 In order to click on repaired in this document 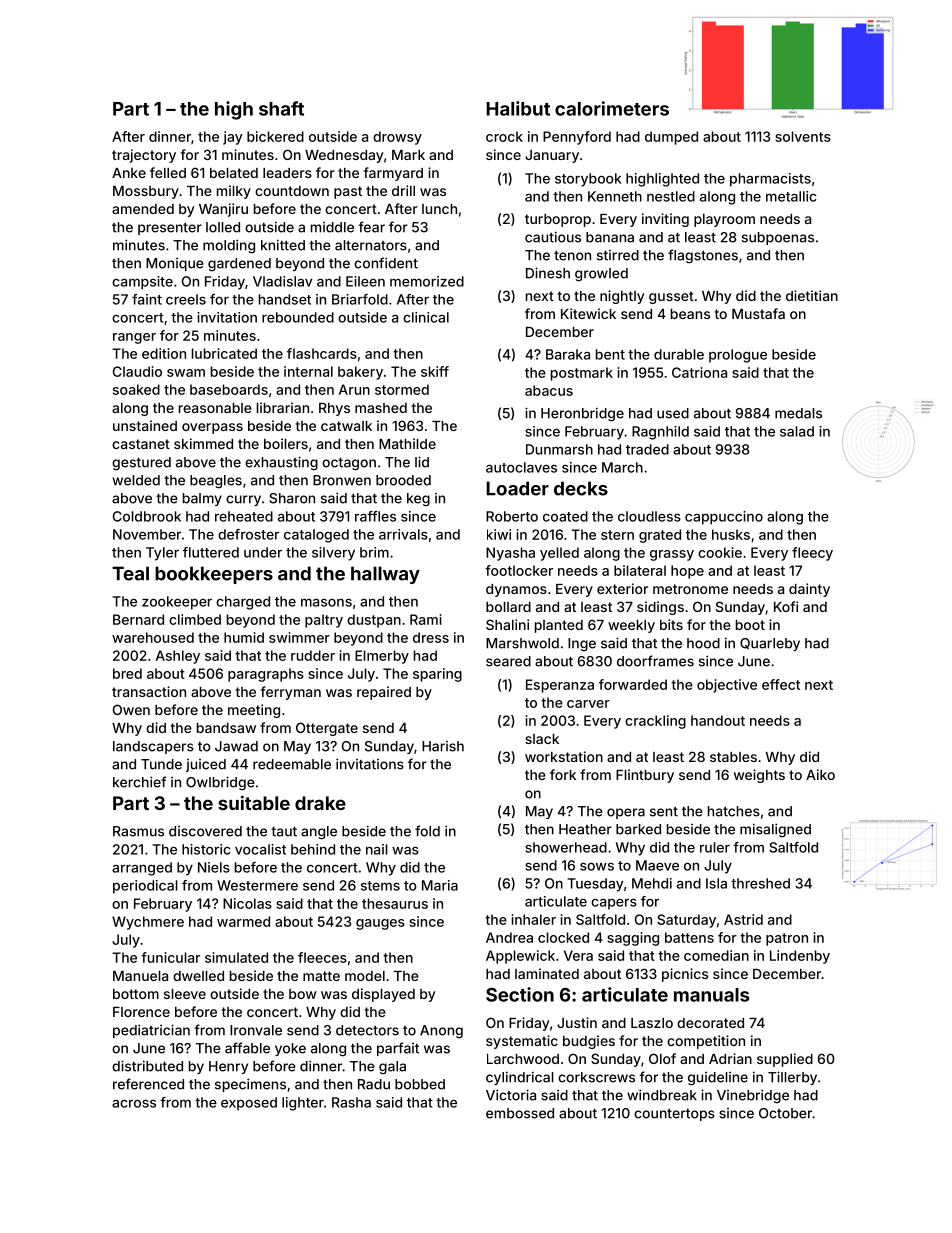, I will do `click(384, 693)`.
